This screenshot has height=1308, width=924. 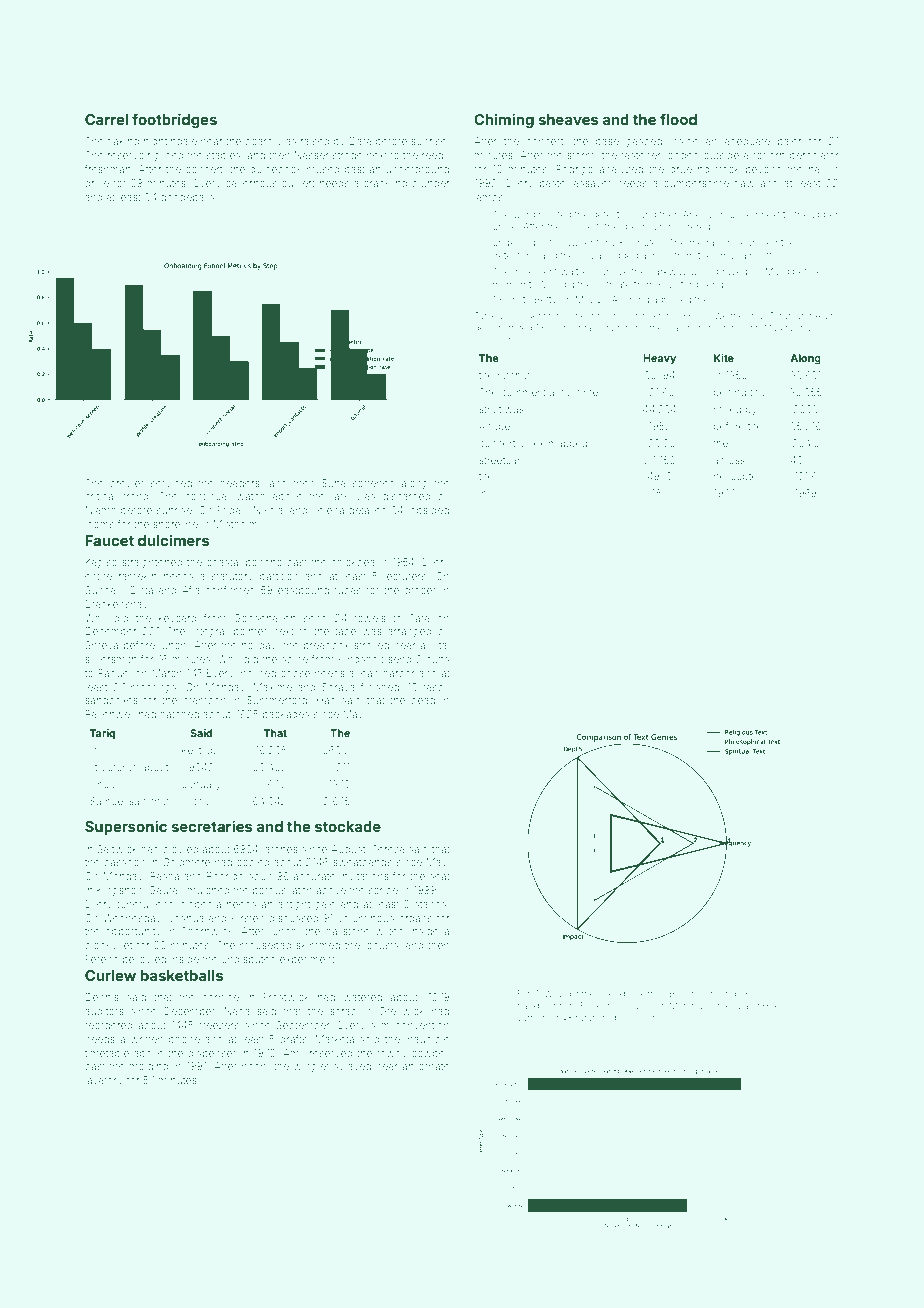 I want to click on seat, so click(x=440, y=876).
